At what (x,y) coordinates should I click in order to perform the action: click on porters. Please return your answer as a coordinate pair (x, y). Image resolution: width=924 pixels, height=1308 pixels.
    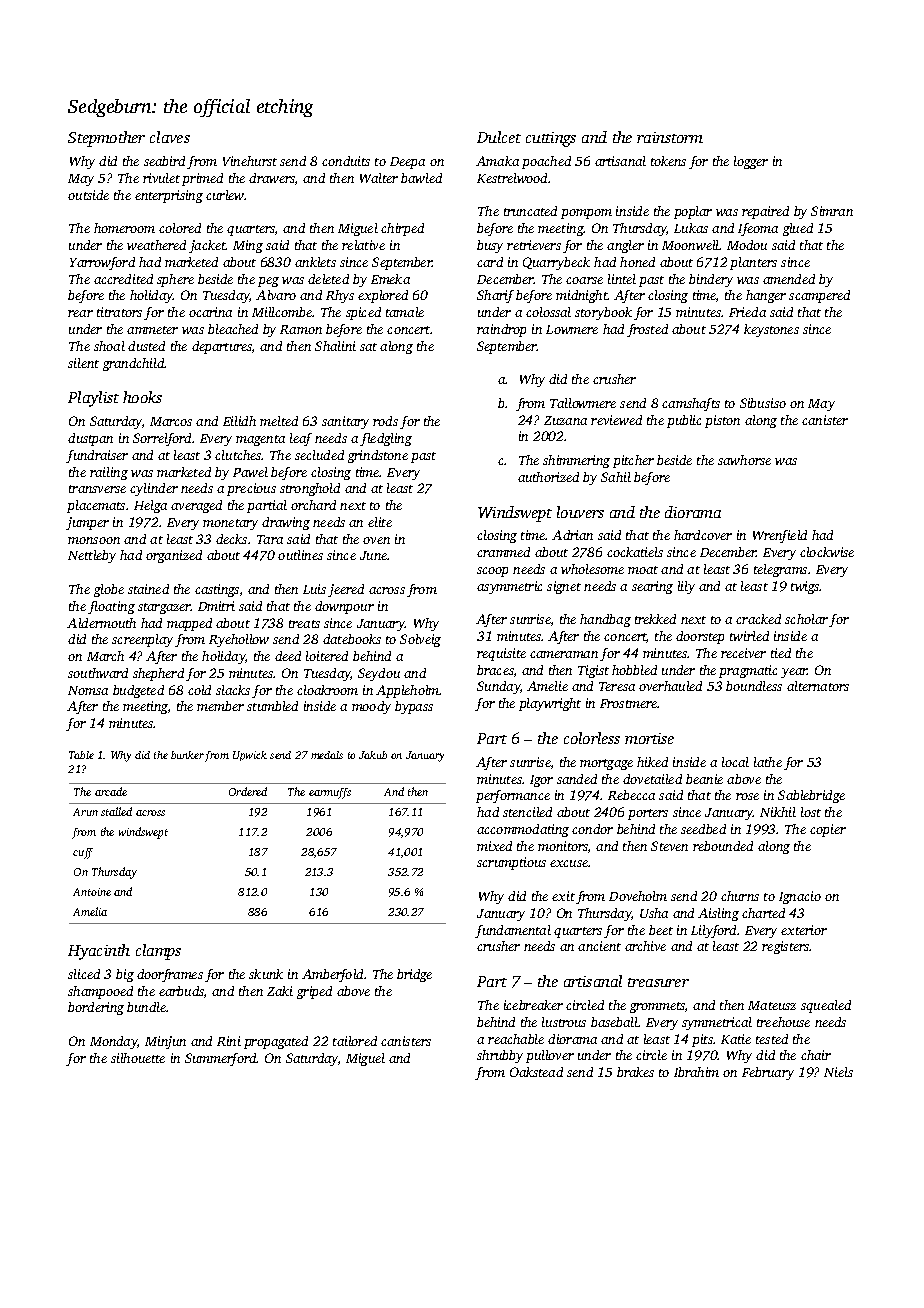
    Looking at the image, I should click on (648, 814).
